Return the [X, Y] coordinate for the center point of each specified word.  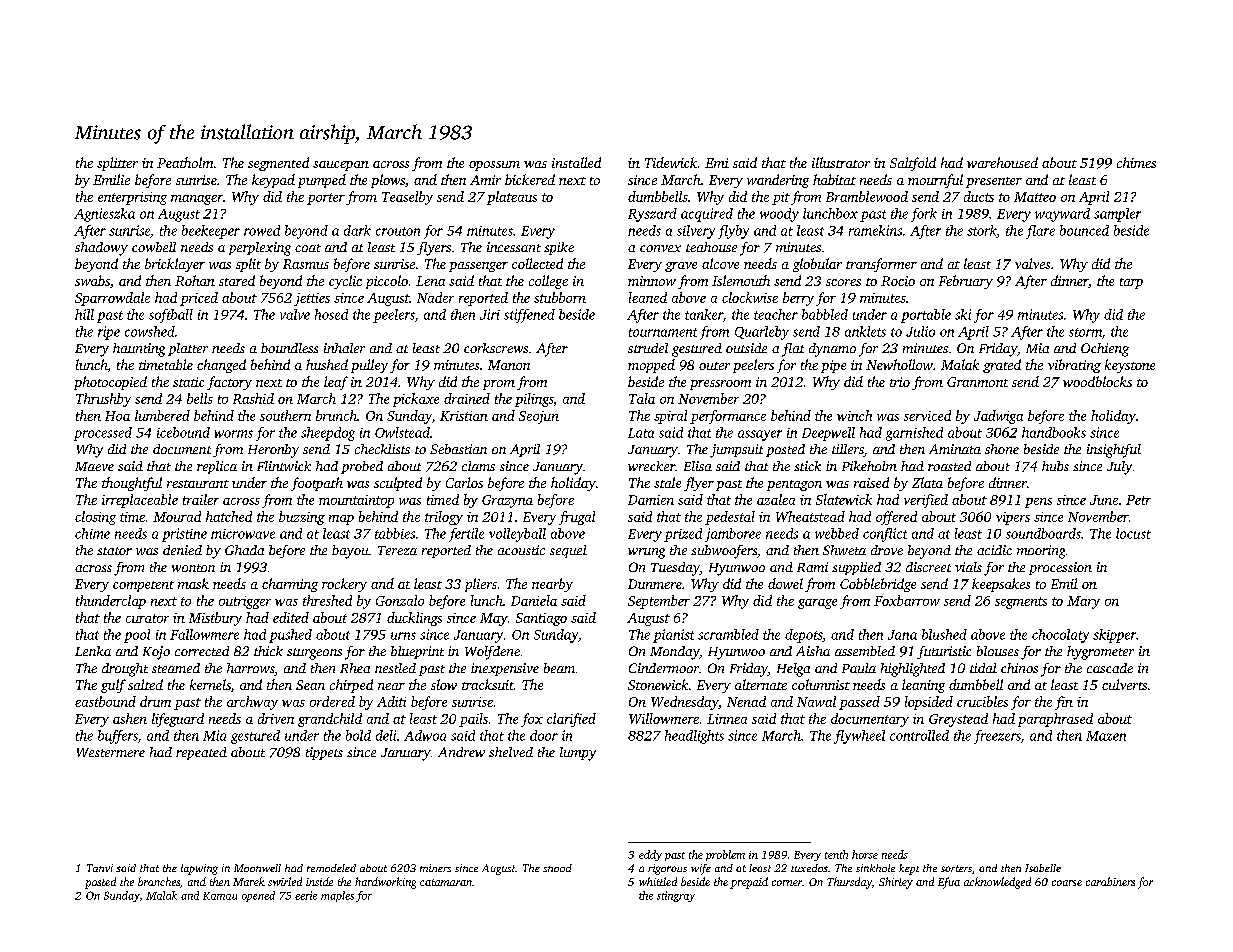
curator [147, 618]
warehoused [1002, 162]
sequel [568, 551]
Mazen [1106, 736]
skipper [1114, 636]
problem [725, 855]
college [548, 282]
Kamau [220, 896]
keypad [273, 181]
